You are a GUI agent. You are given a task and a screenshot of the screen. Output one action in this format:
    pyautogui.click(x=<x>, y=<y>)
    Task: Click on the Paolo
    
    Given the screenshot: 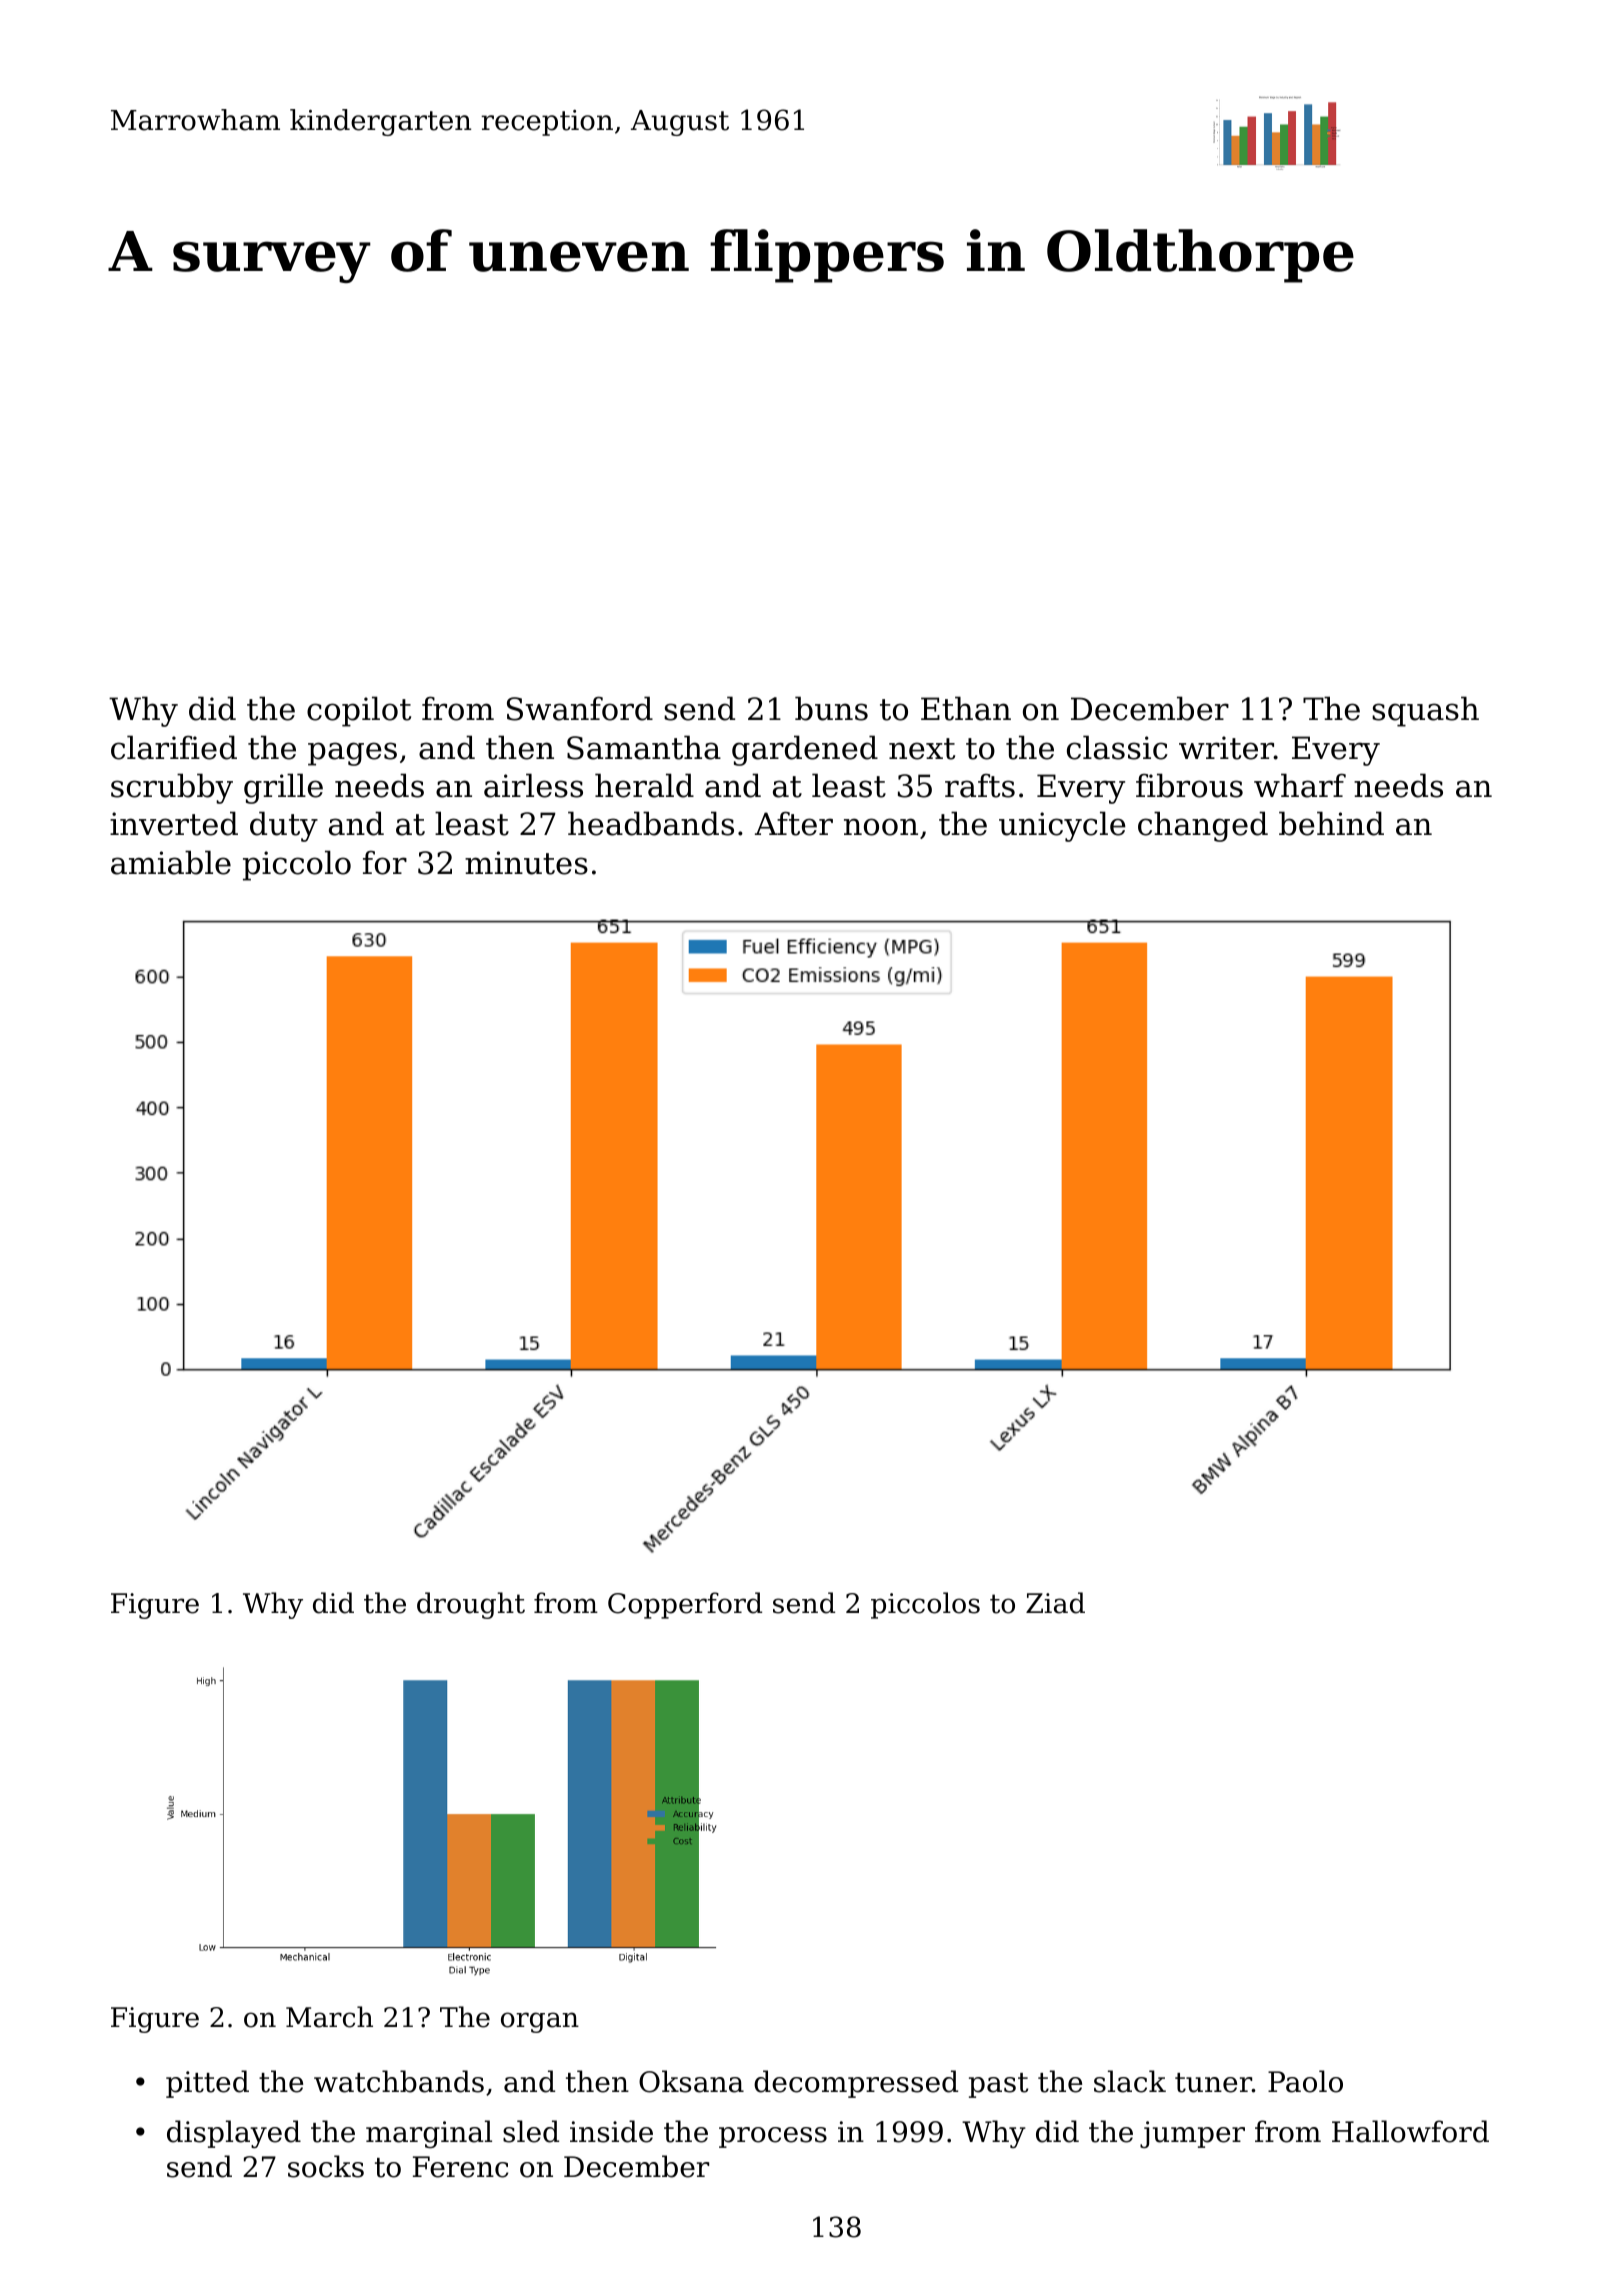 What is the action you would take?
    pyautogui.click(x=1305, y=2081)
